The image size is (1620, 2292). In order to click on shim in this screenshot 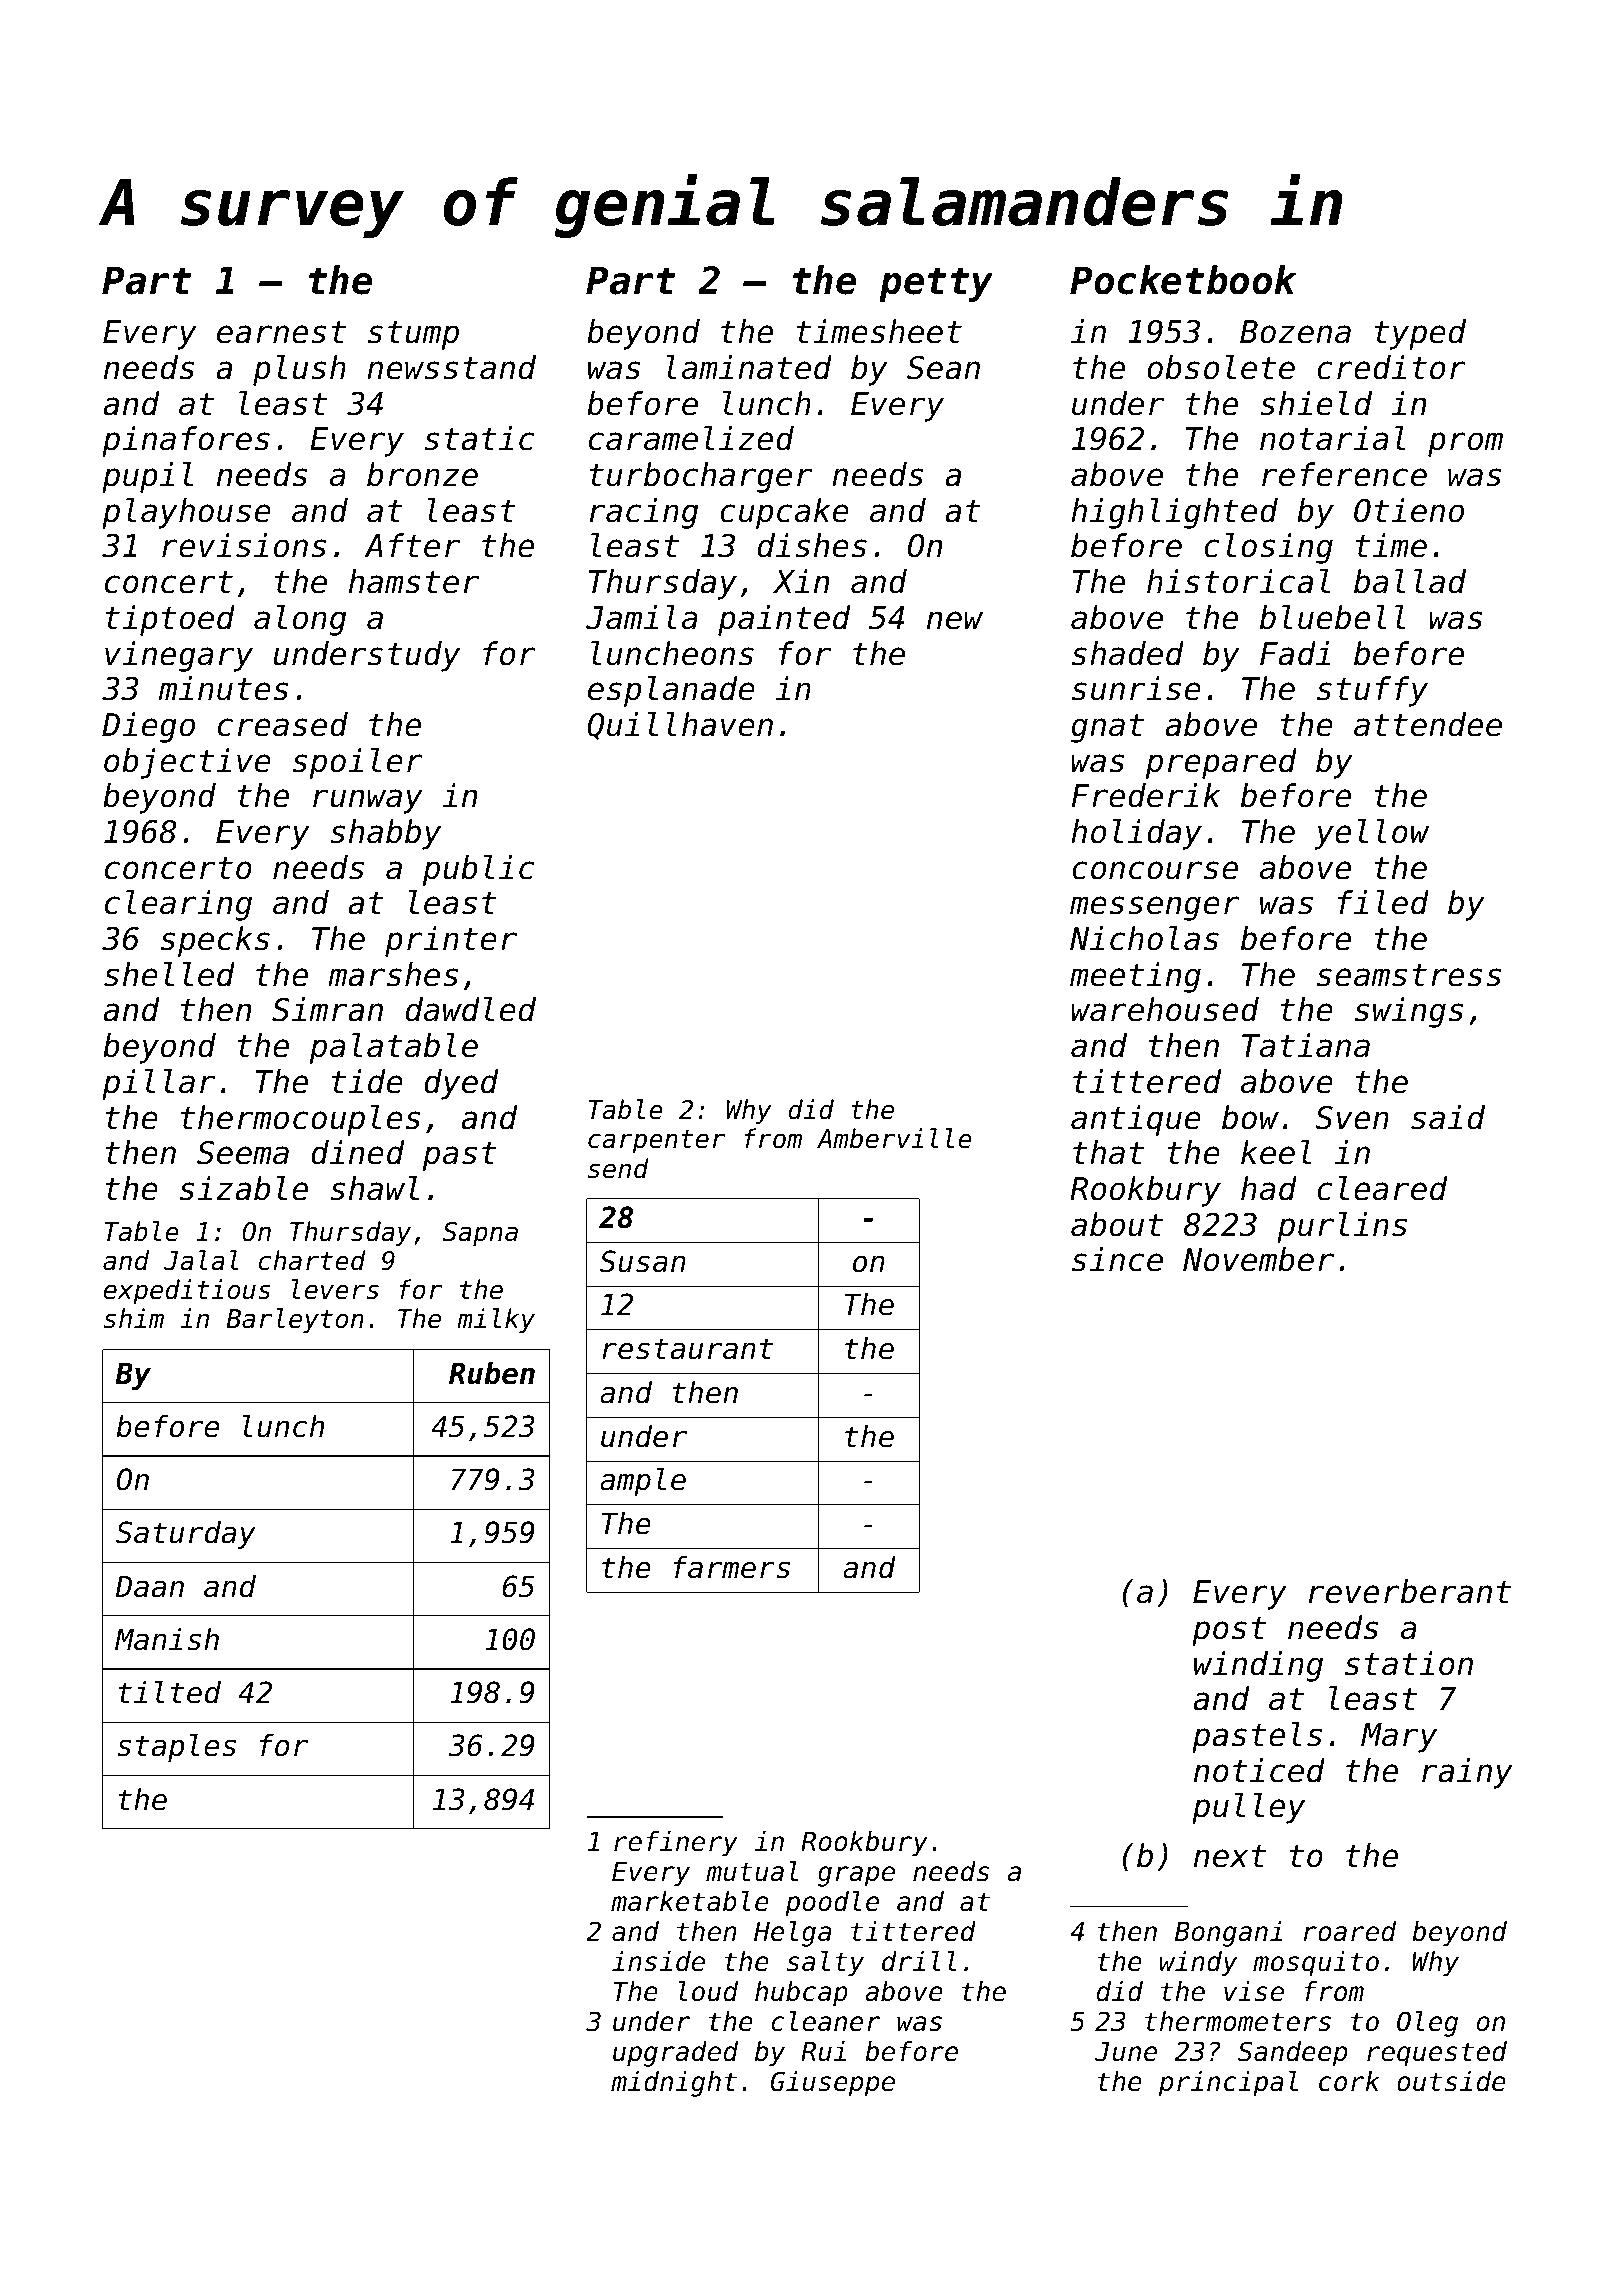, I will do `click(134, 1318)`.
